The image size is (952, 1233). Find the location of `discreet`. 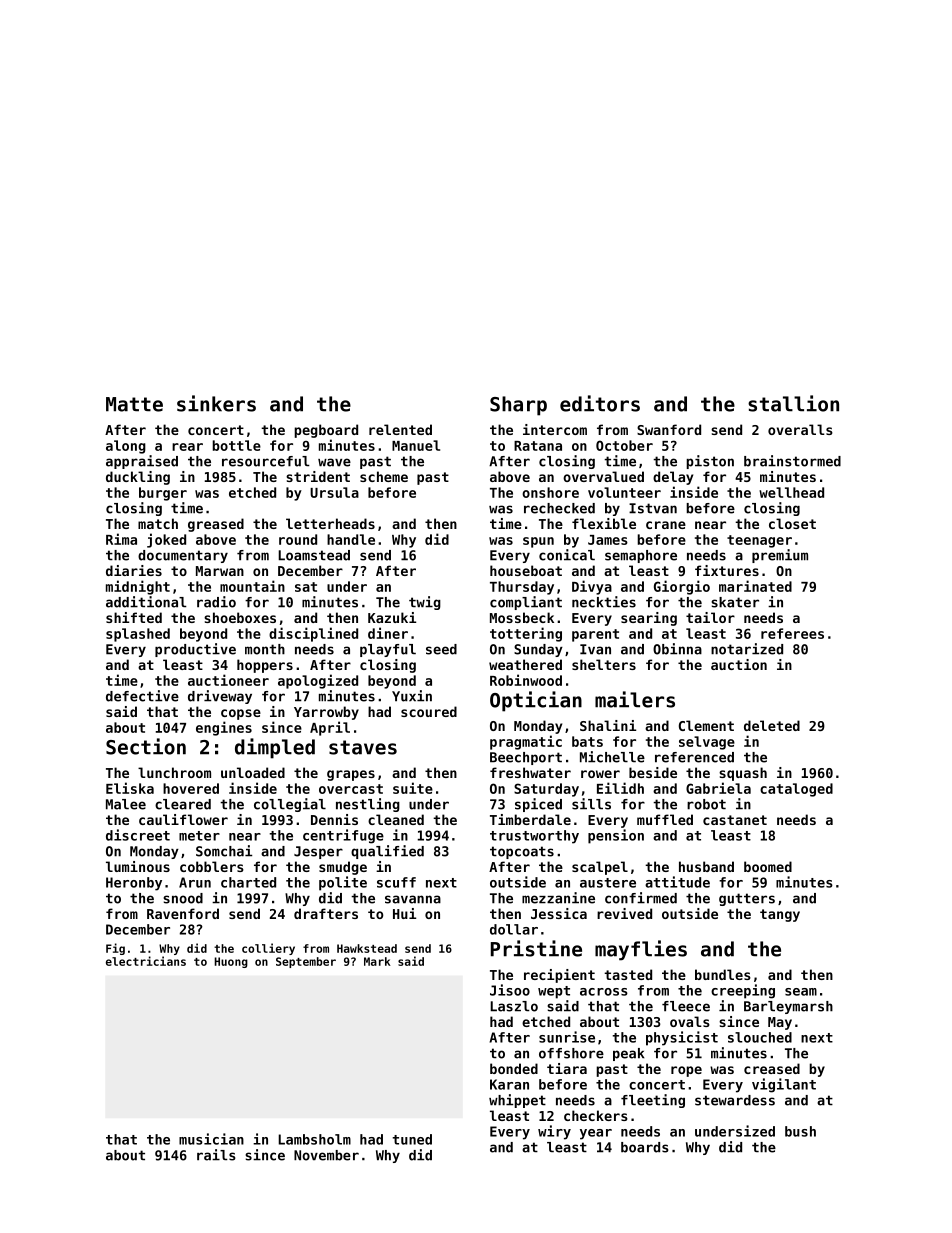

discreet is located at coordinates (138, 835).
